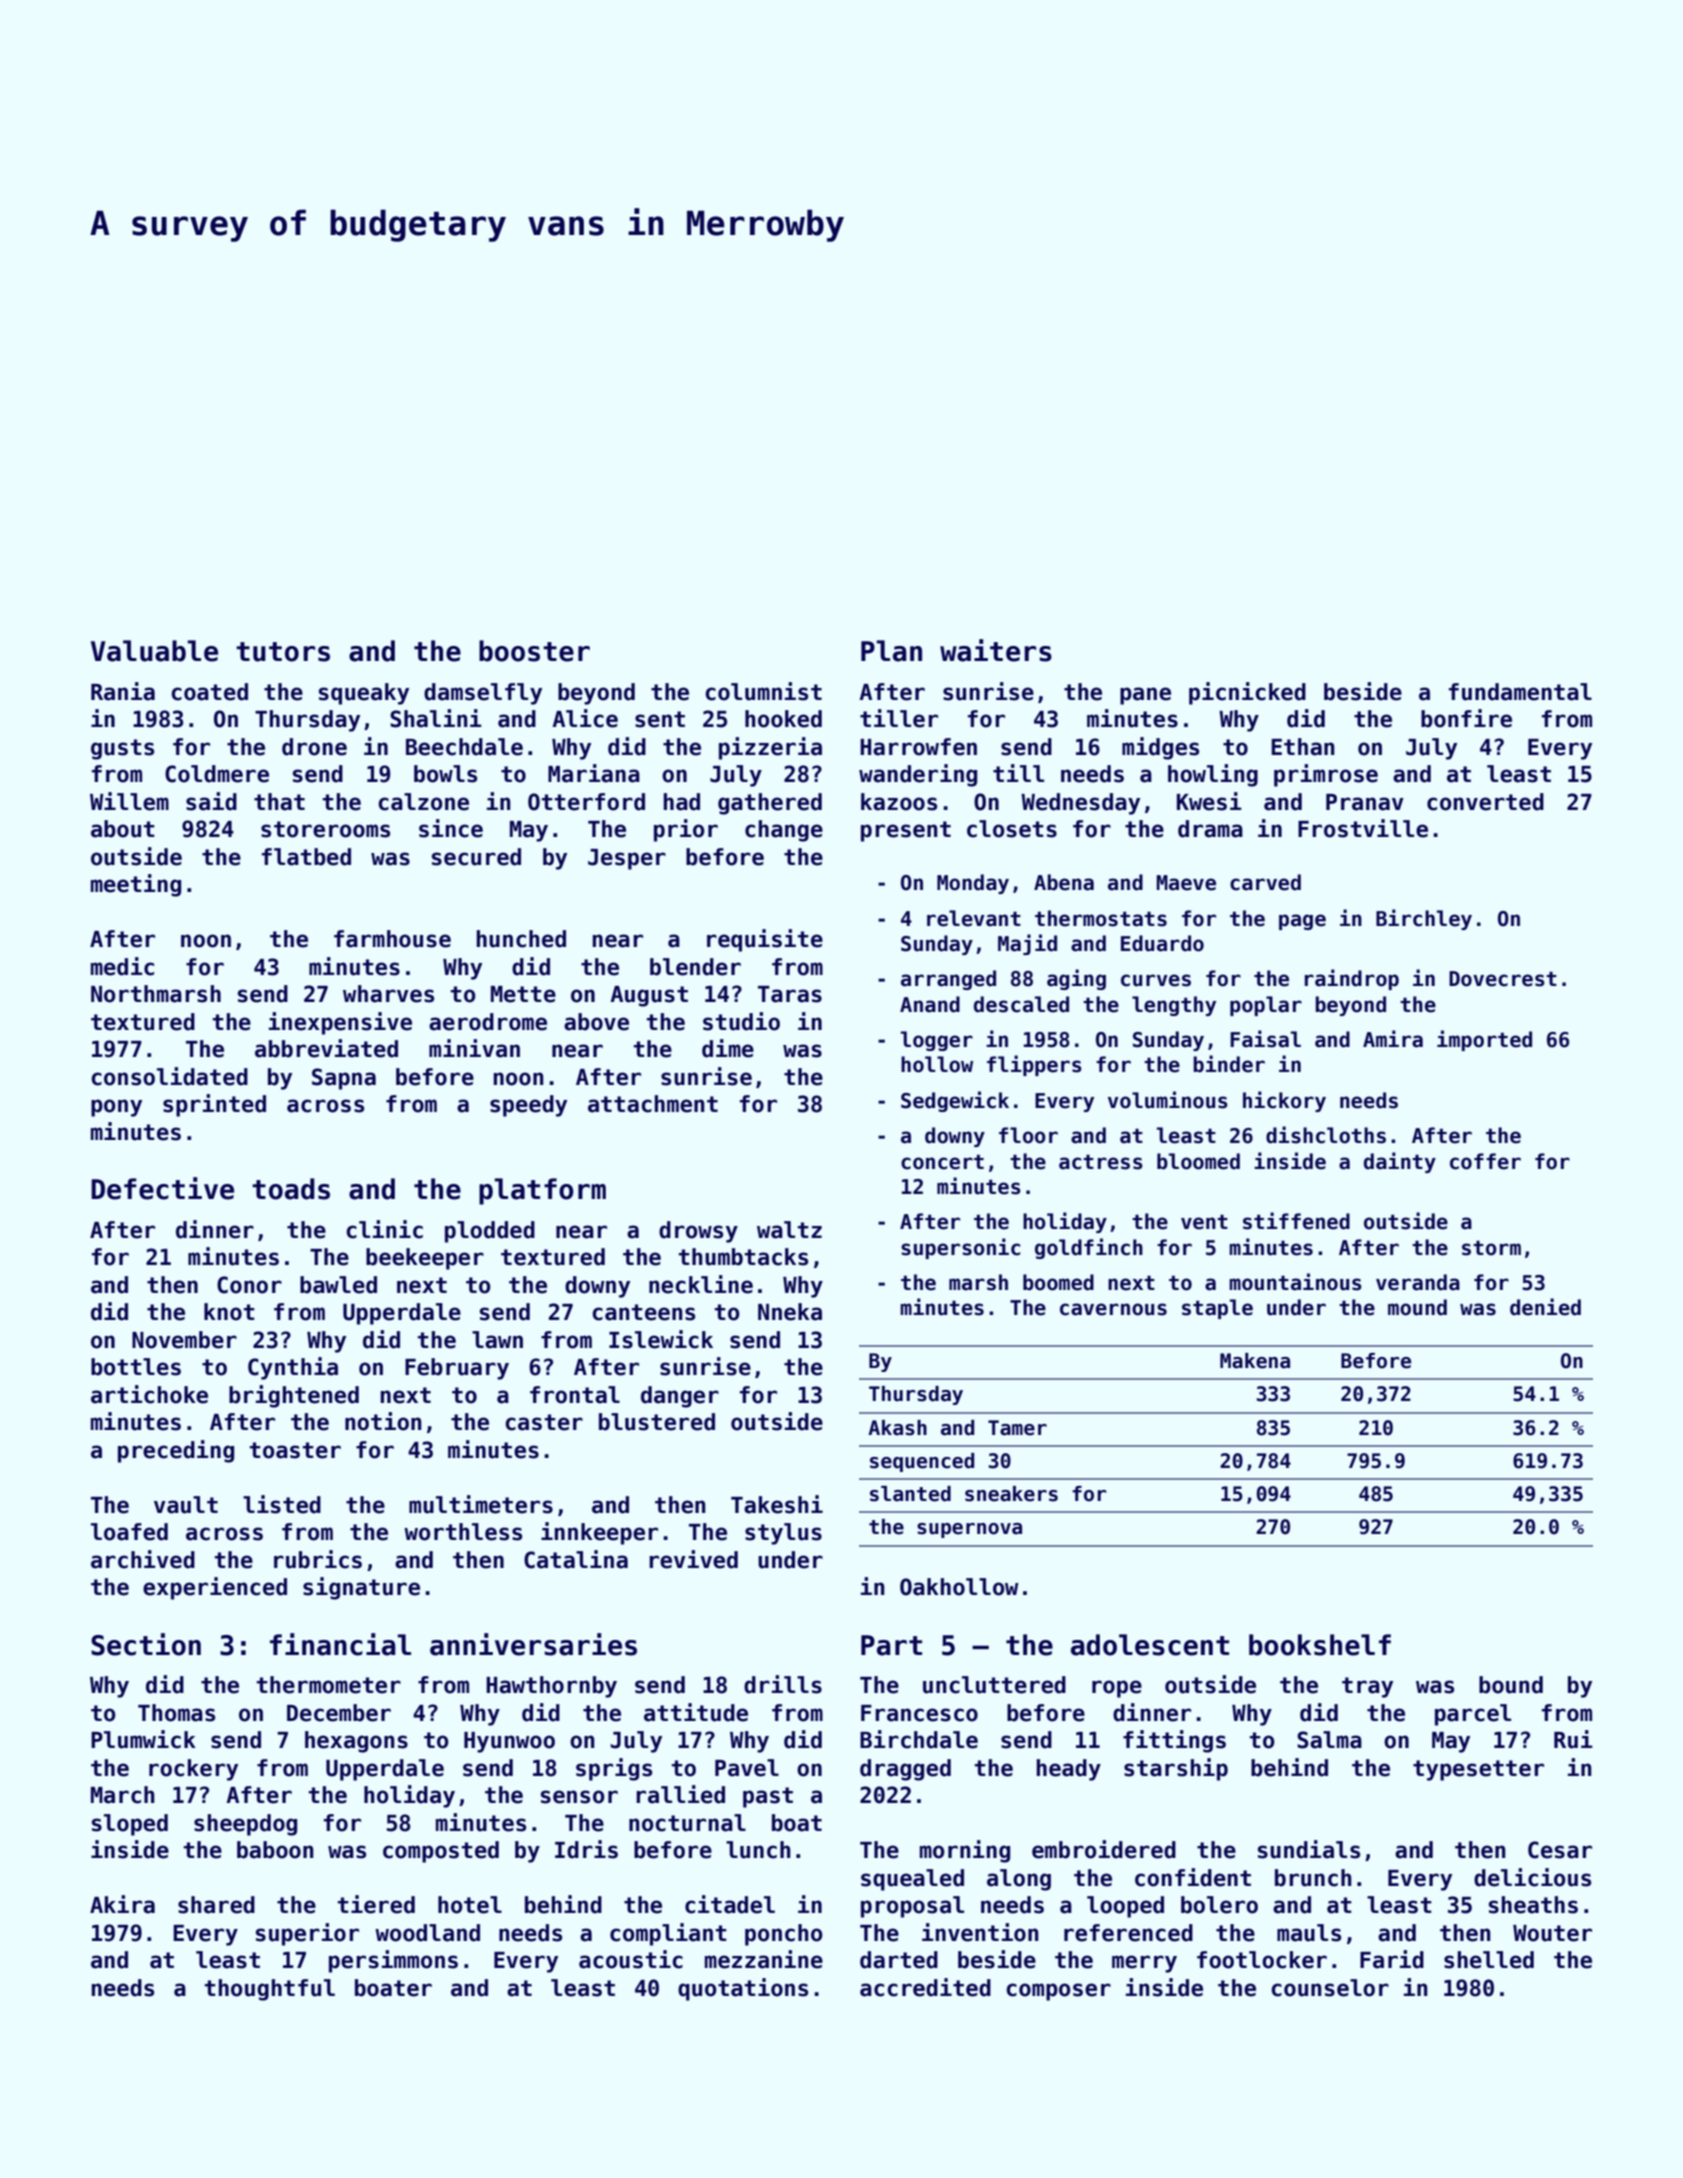  Describe the element at coordinates (1520, 692) in the page. I see `fundamental` at that location.
